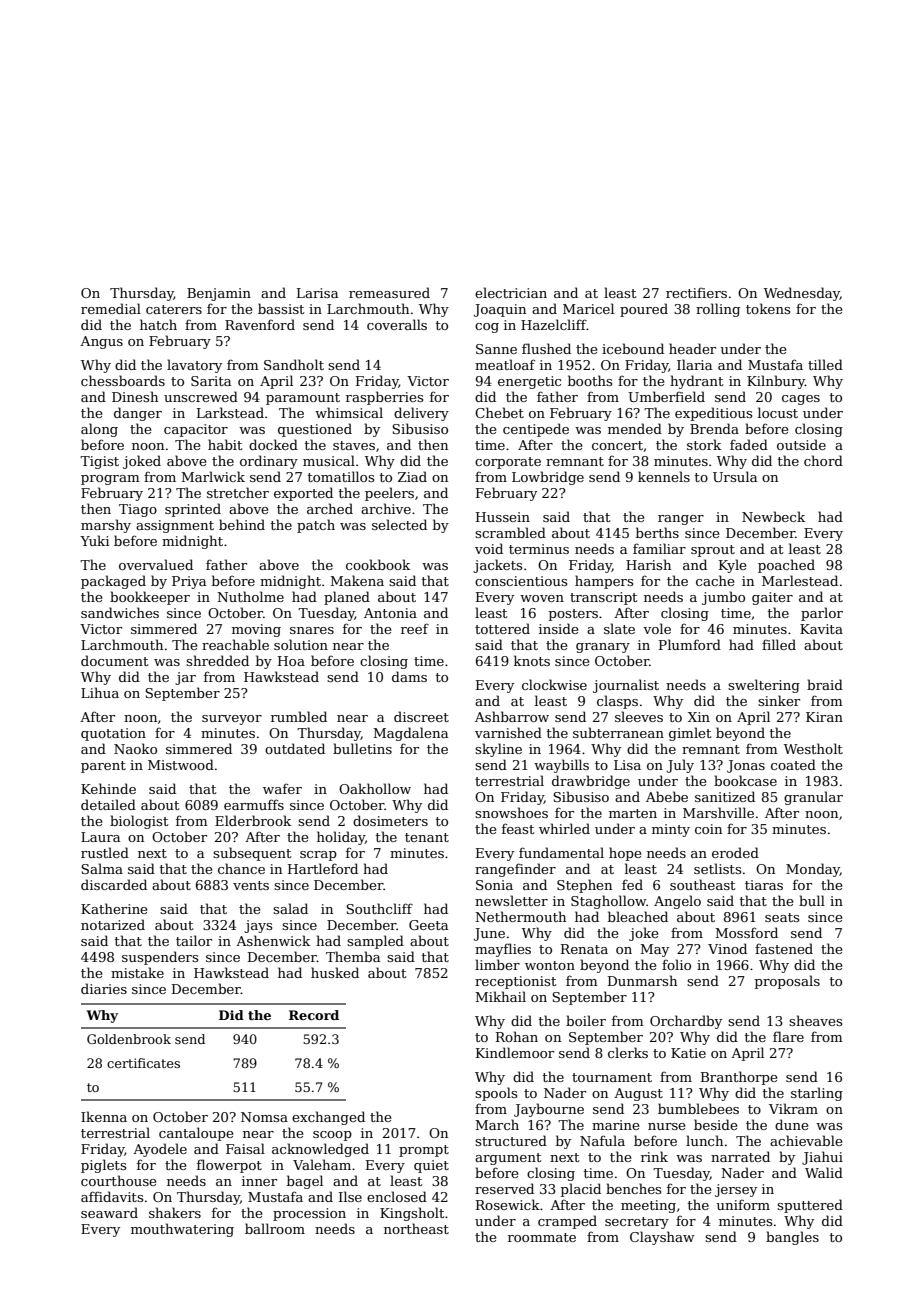 The image size is (924, 1314). Describe the element at coordinates (389, 494) in the page. I see `peelers` at that location.
